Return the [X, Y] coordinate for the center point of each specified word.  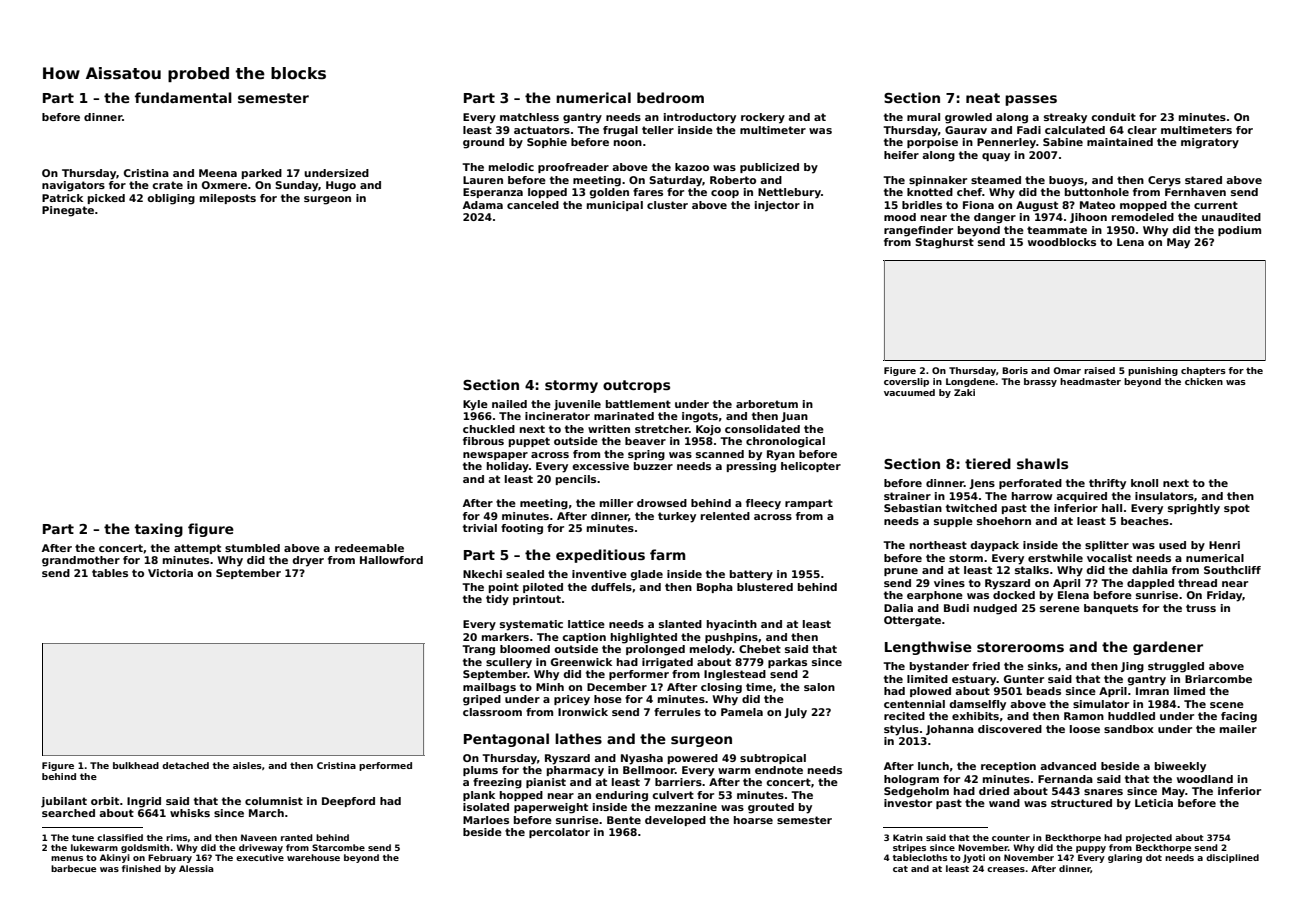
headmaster [1090, 381]
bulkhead [136, 765]
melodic [511, 167]
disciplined [1232, 858]
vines [949, 583]
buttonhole [1097, 192]
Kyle [475, 405]
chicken [1204, 381]
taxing [159, 530]
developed [675, 821]
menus [67, 858]
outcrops [636, 386]
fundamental [183, 97]
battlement [638, 404]
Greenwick [581, 662]
